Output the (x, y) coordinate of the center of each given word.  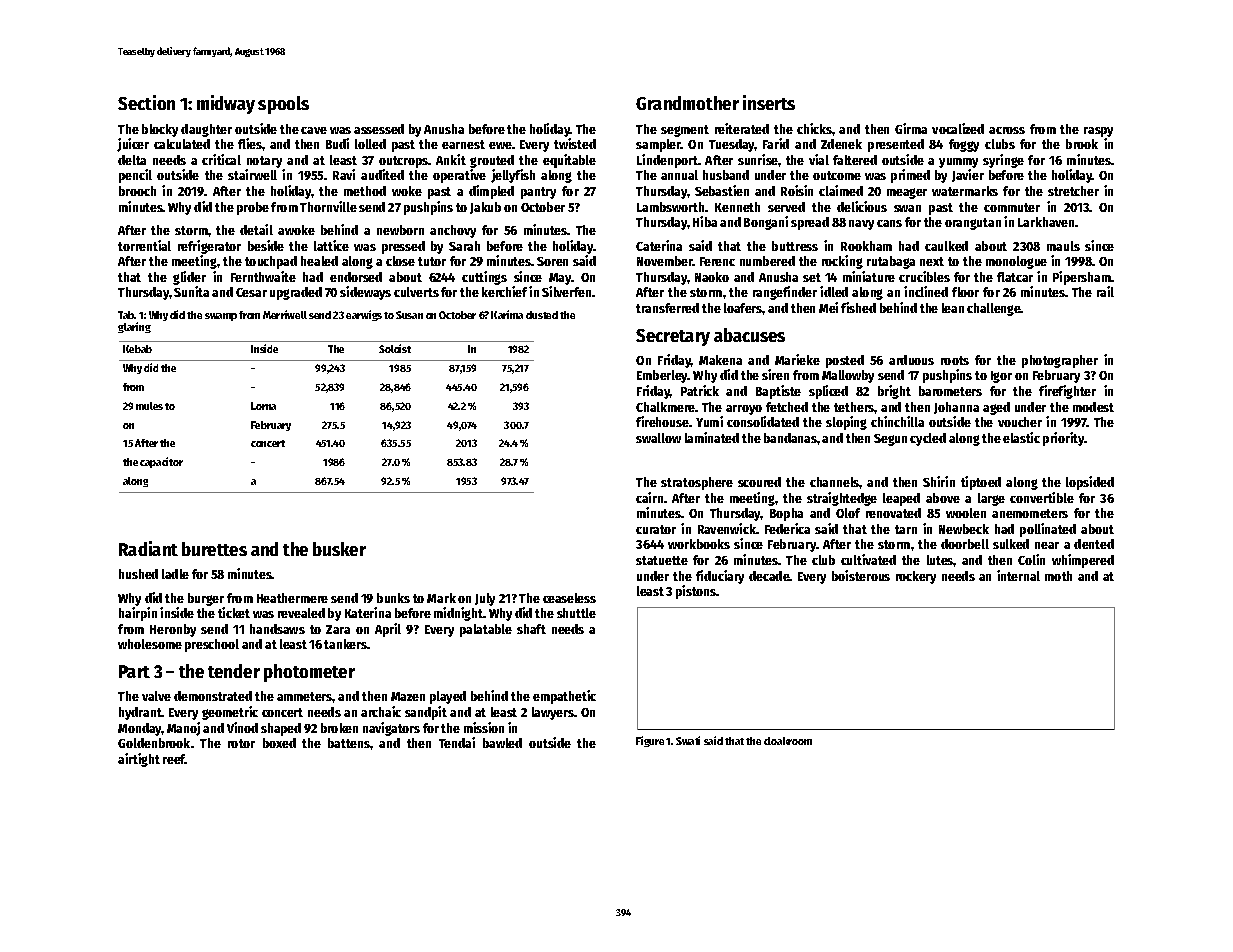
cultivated (868, 559)
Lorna (263, 406)
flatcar (1015, 277)
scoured (759, 482)
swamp (221, 317)
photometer (309, 673)
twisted (575, 143)
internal (1018, 575)
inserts (769, 102)
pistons (696, 592)
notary (264, 162)
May (560, 279)
